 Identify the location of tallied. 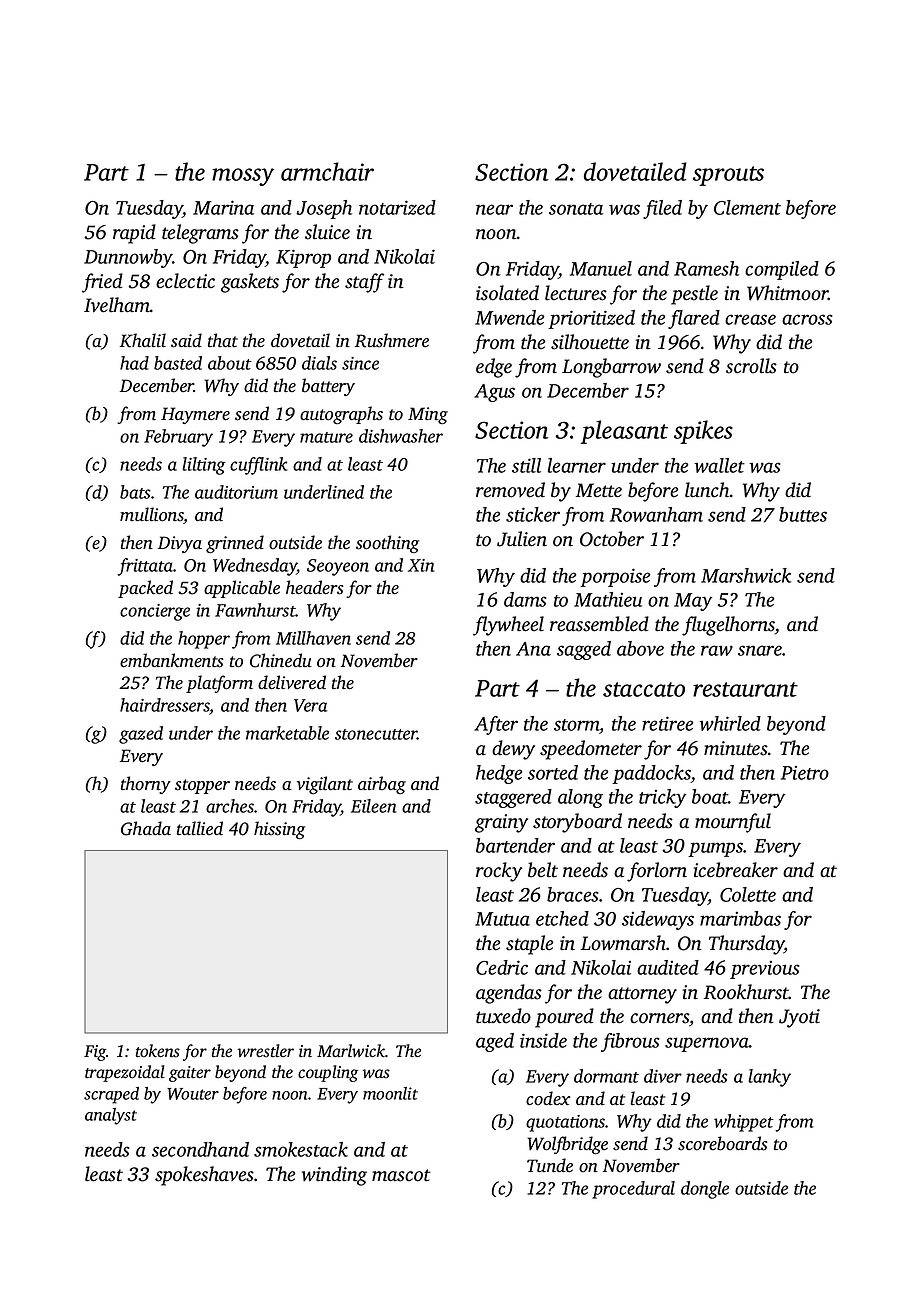
(200, 828).
